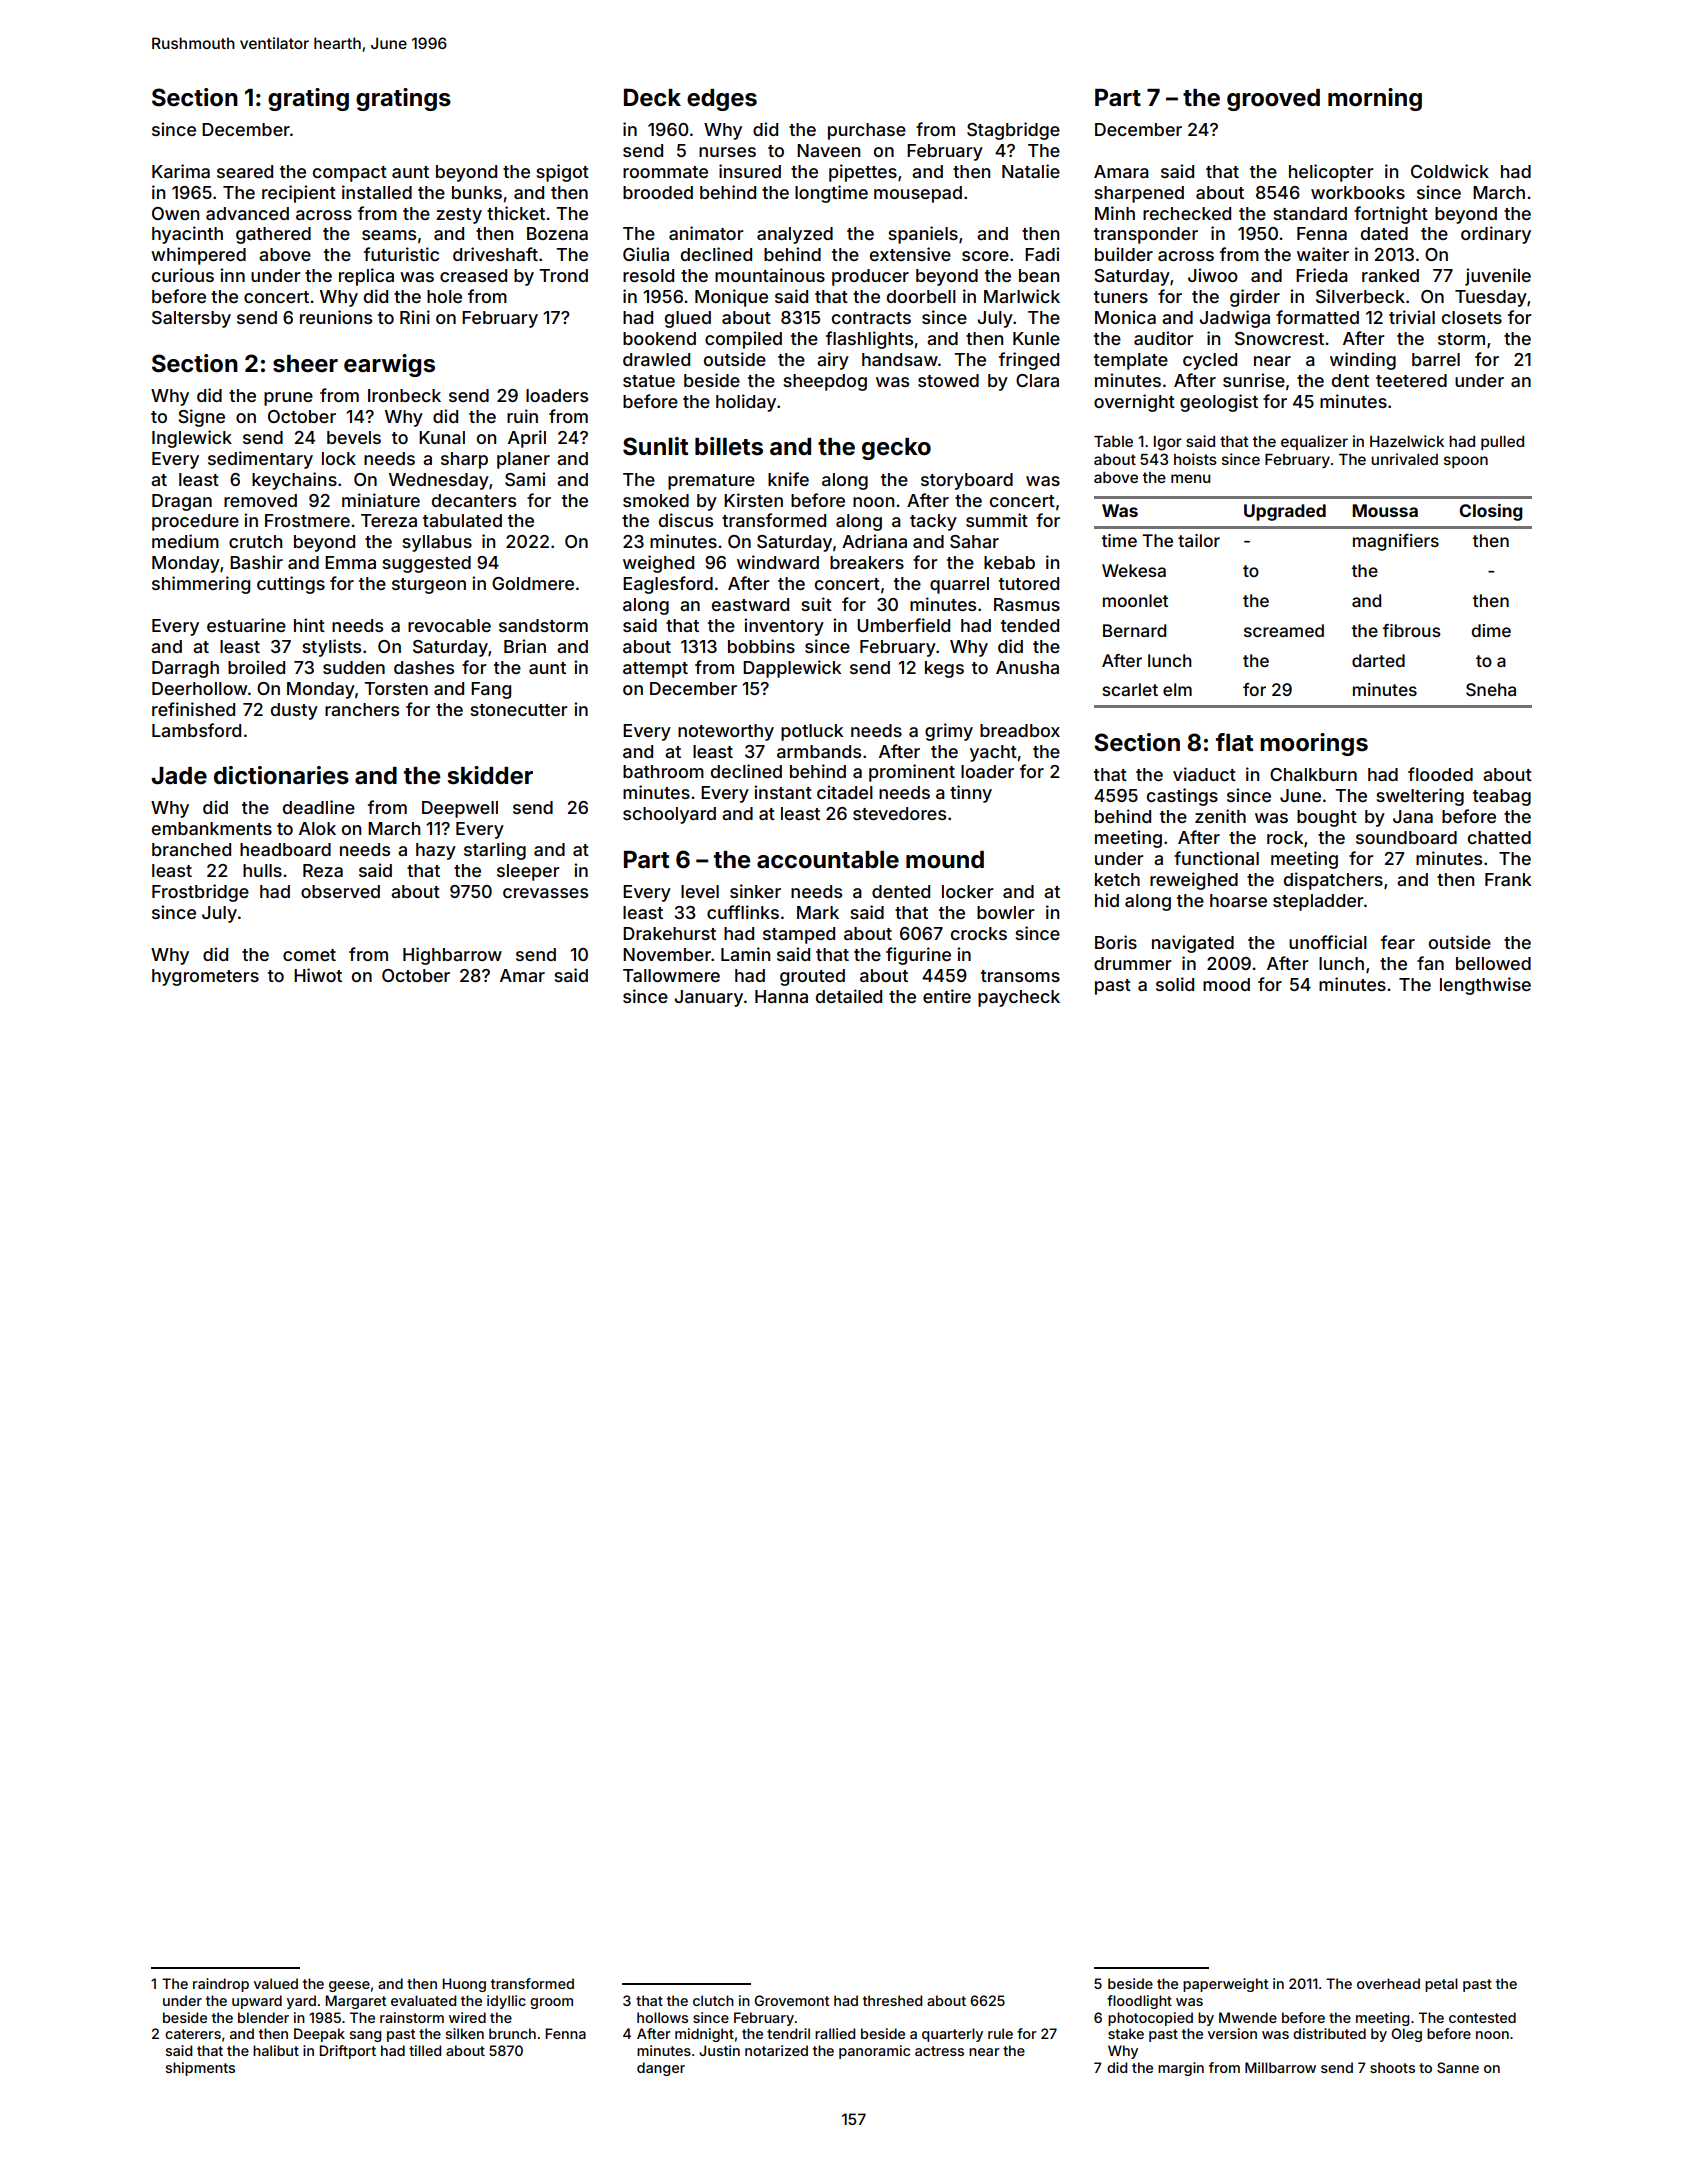 Image resolution: width=1683 pixels, height=2178 pixels. I want to click on danger, so click(661, 2069).
